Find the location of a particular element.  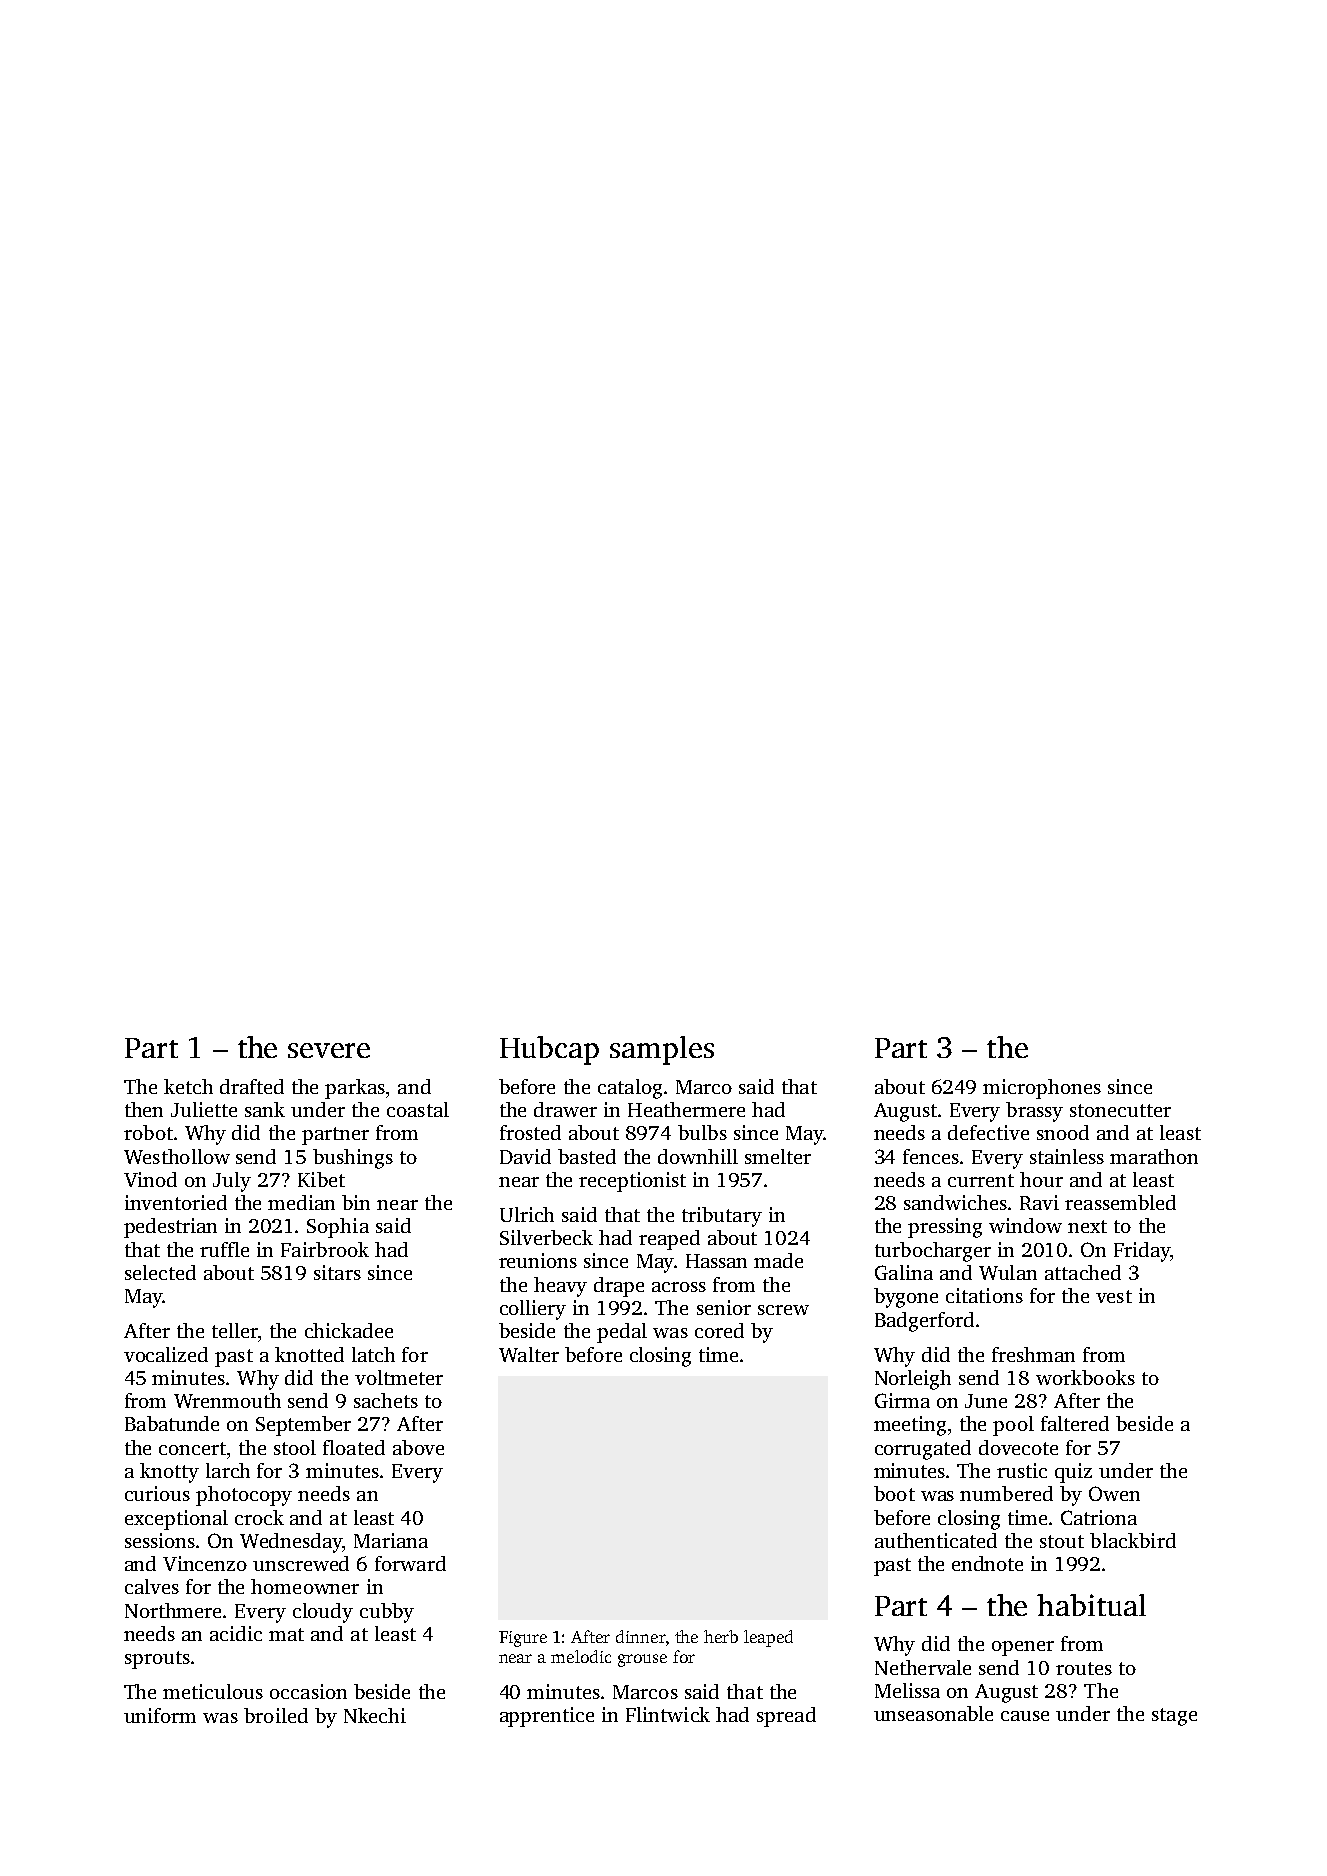

samples is located at coordinates (662, 1050).
